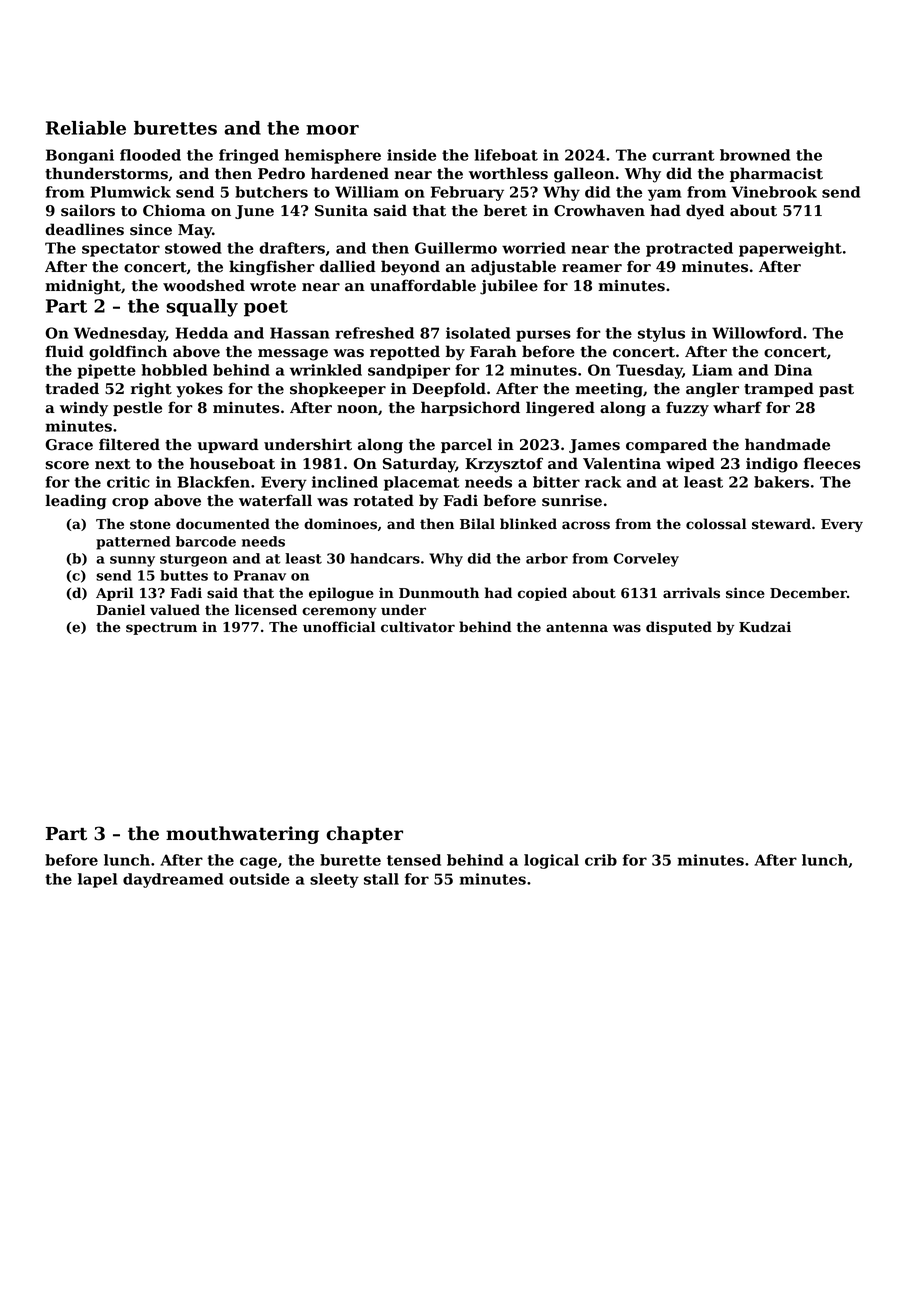 This screenshot has width=908, height=1316. I want to click on copied, so click(542, 594).
